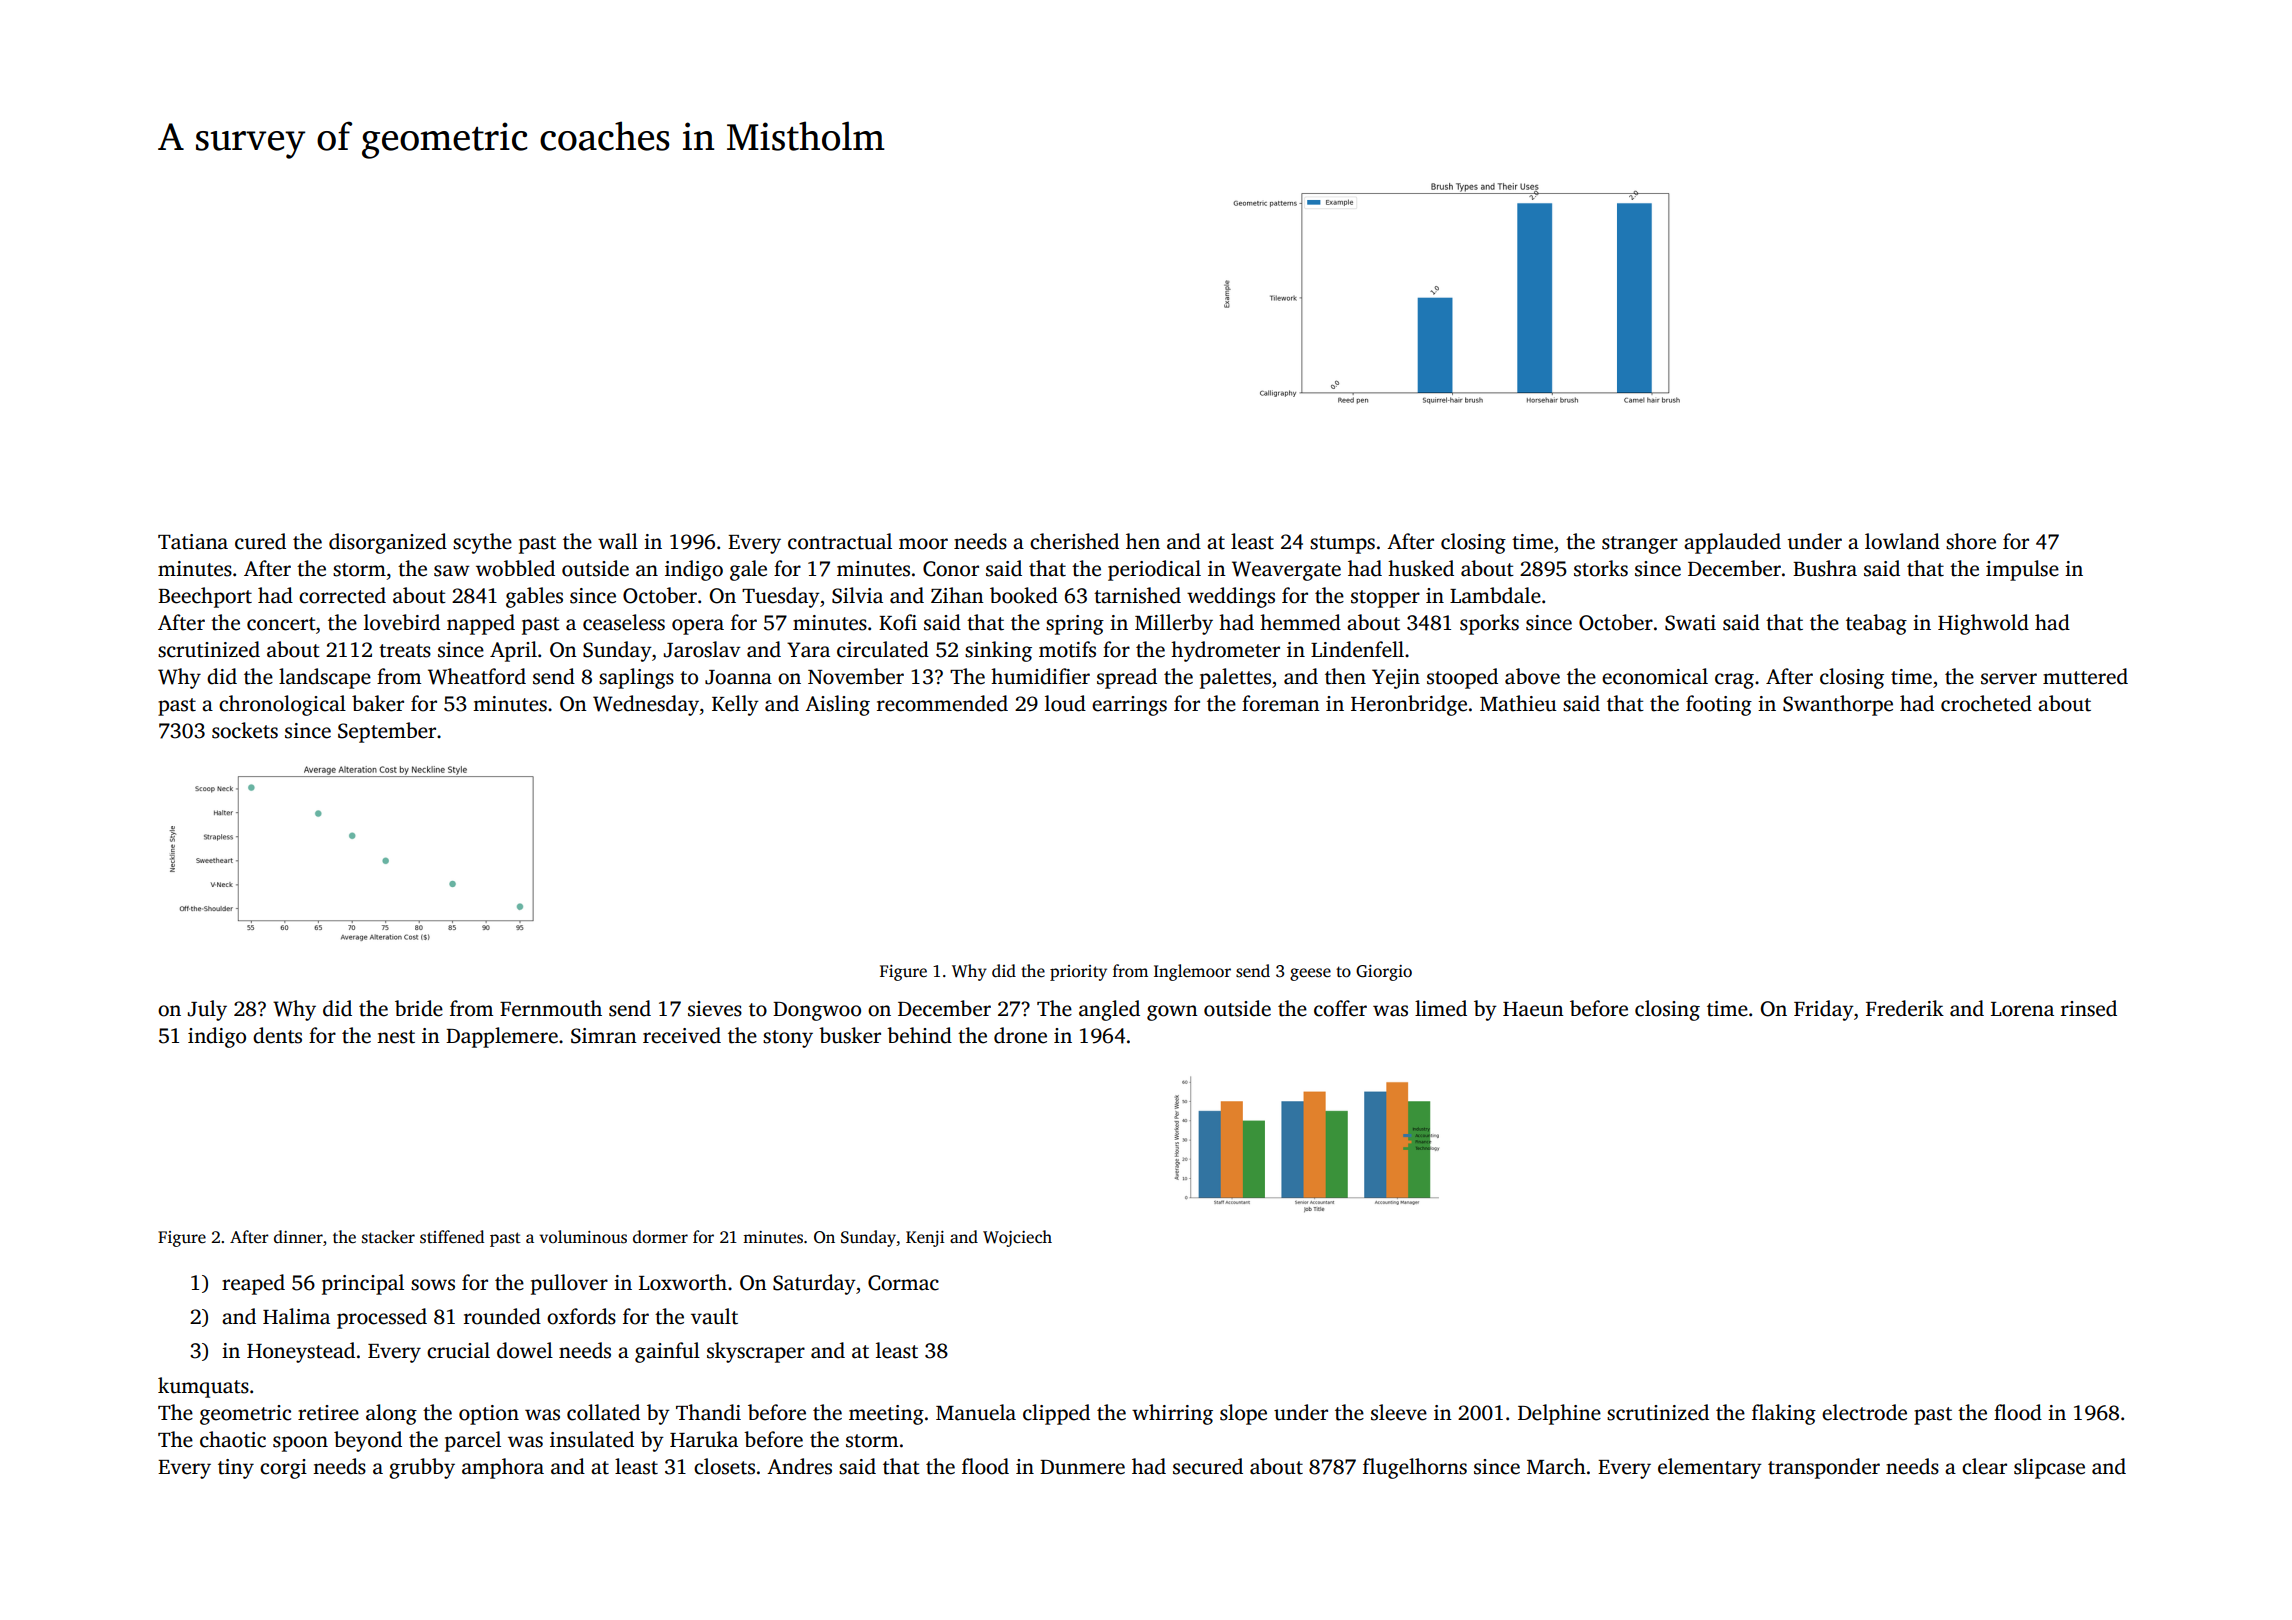 This image has width=2292, height=1620. Describe the element at coordinates (1082, 1467) in the image. I see `Dunmere` at that location.
